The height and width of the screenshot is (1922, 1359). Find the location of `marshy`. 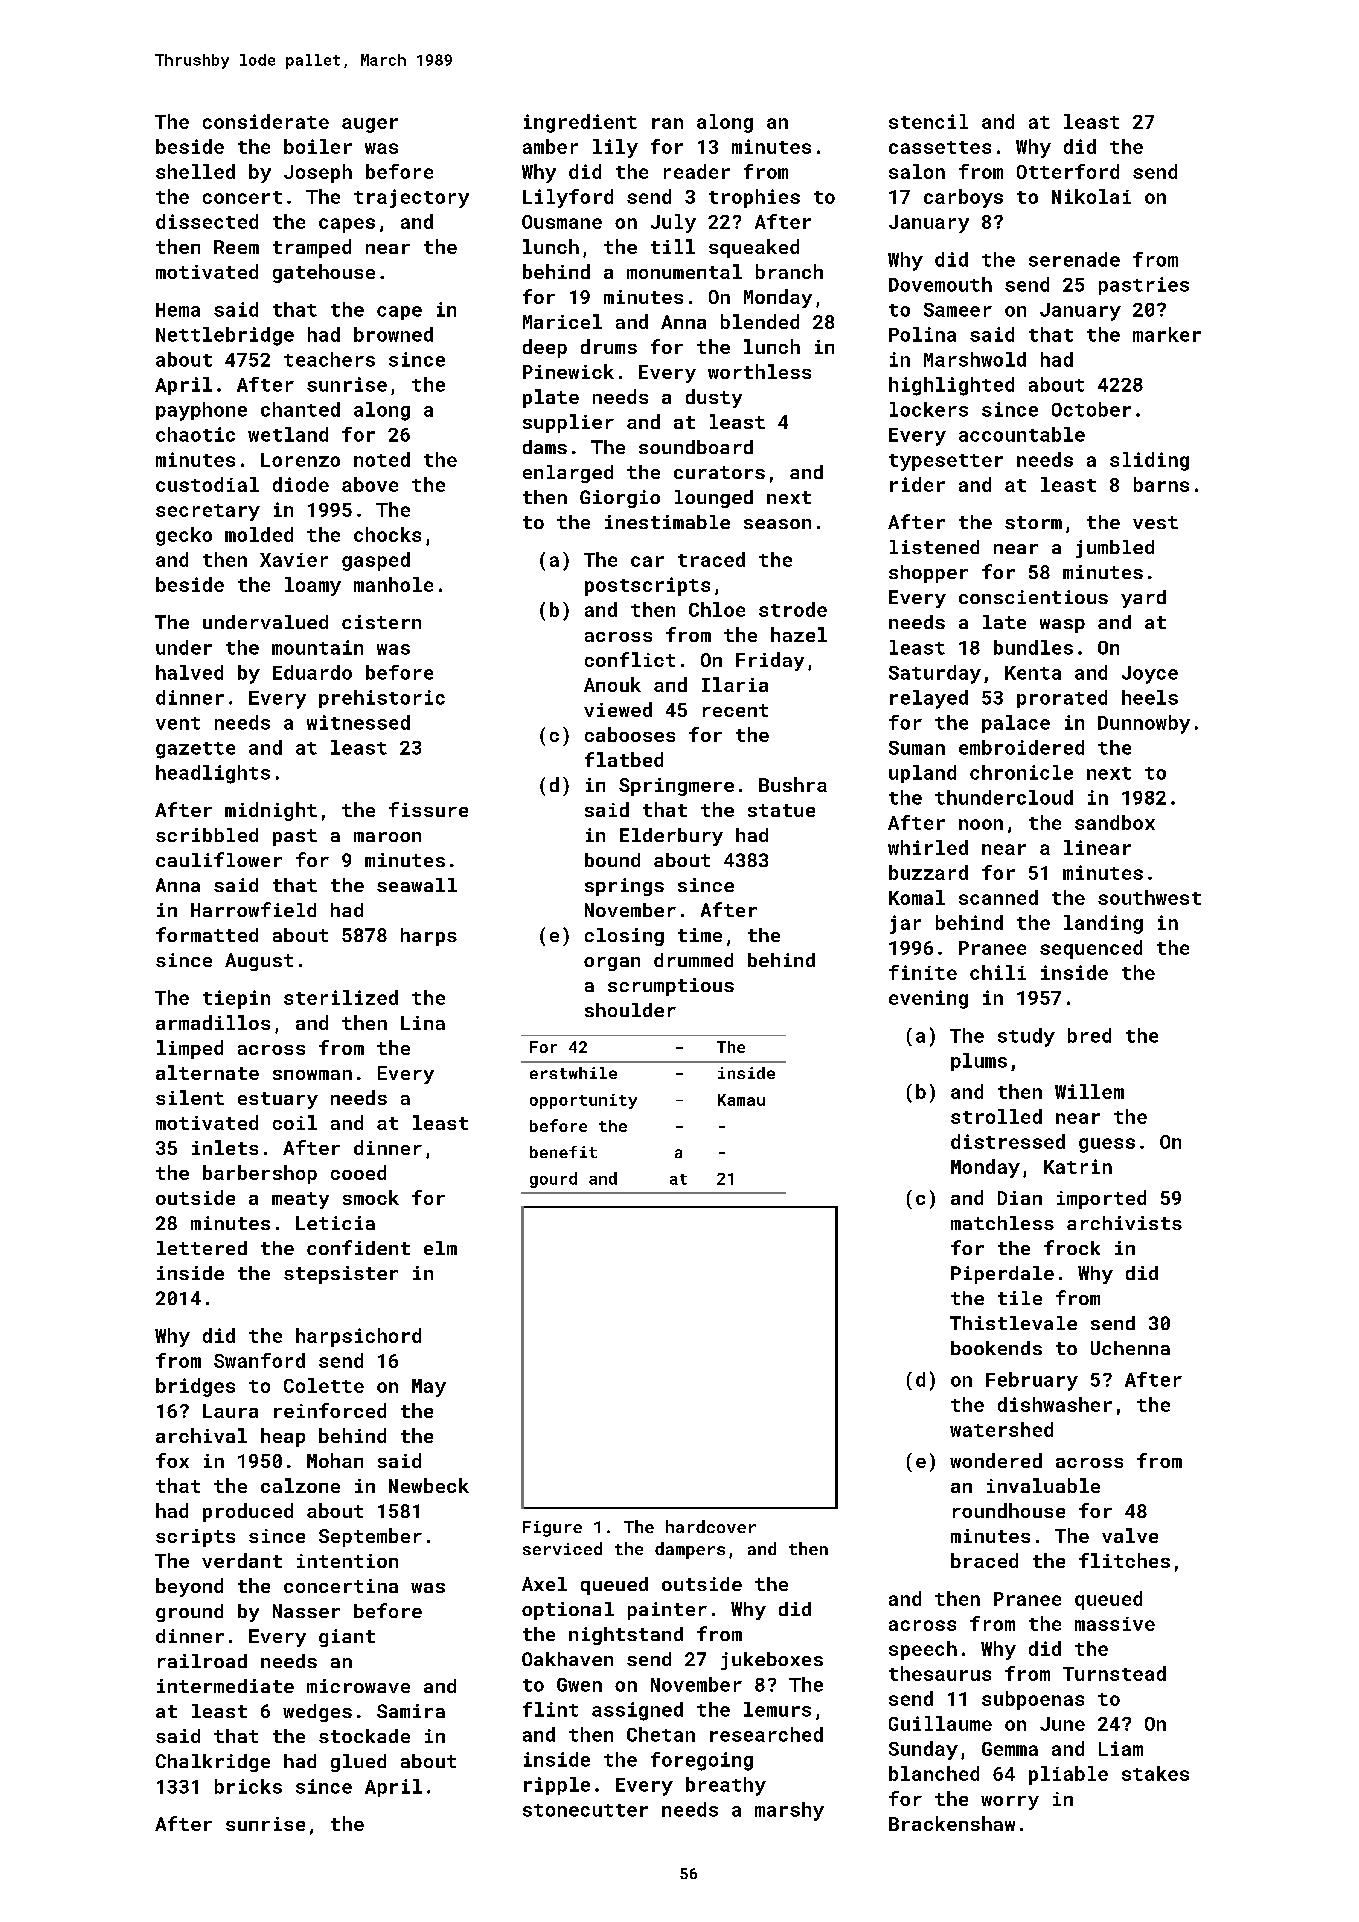

marshy is located at coordinates (789, 1811).
